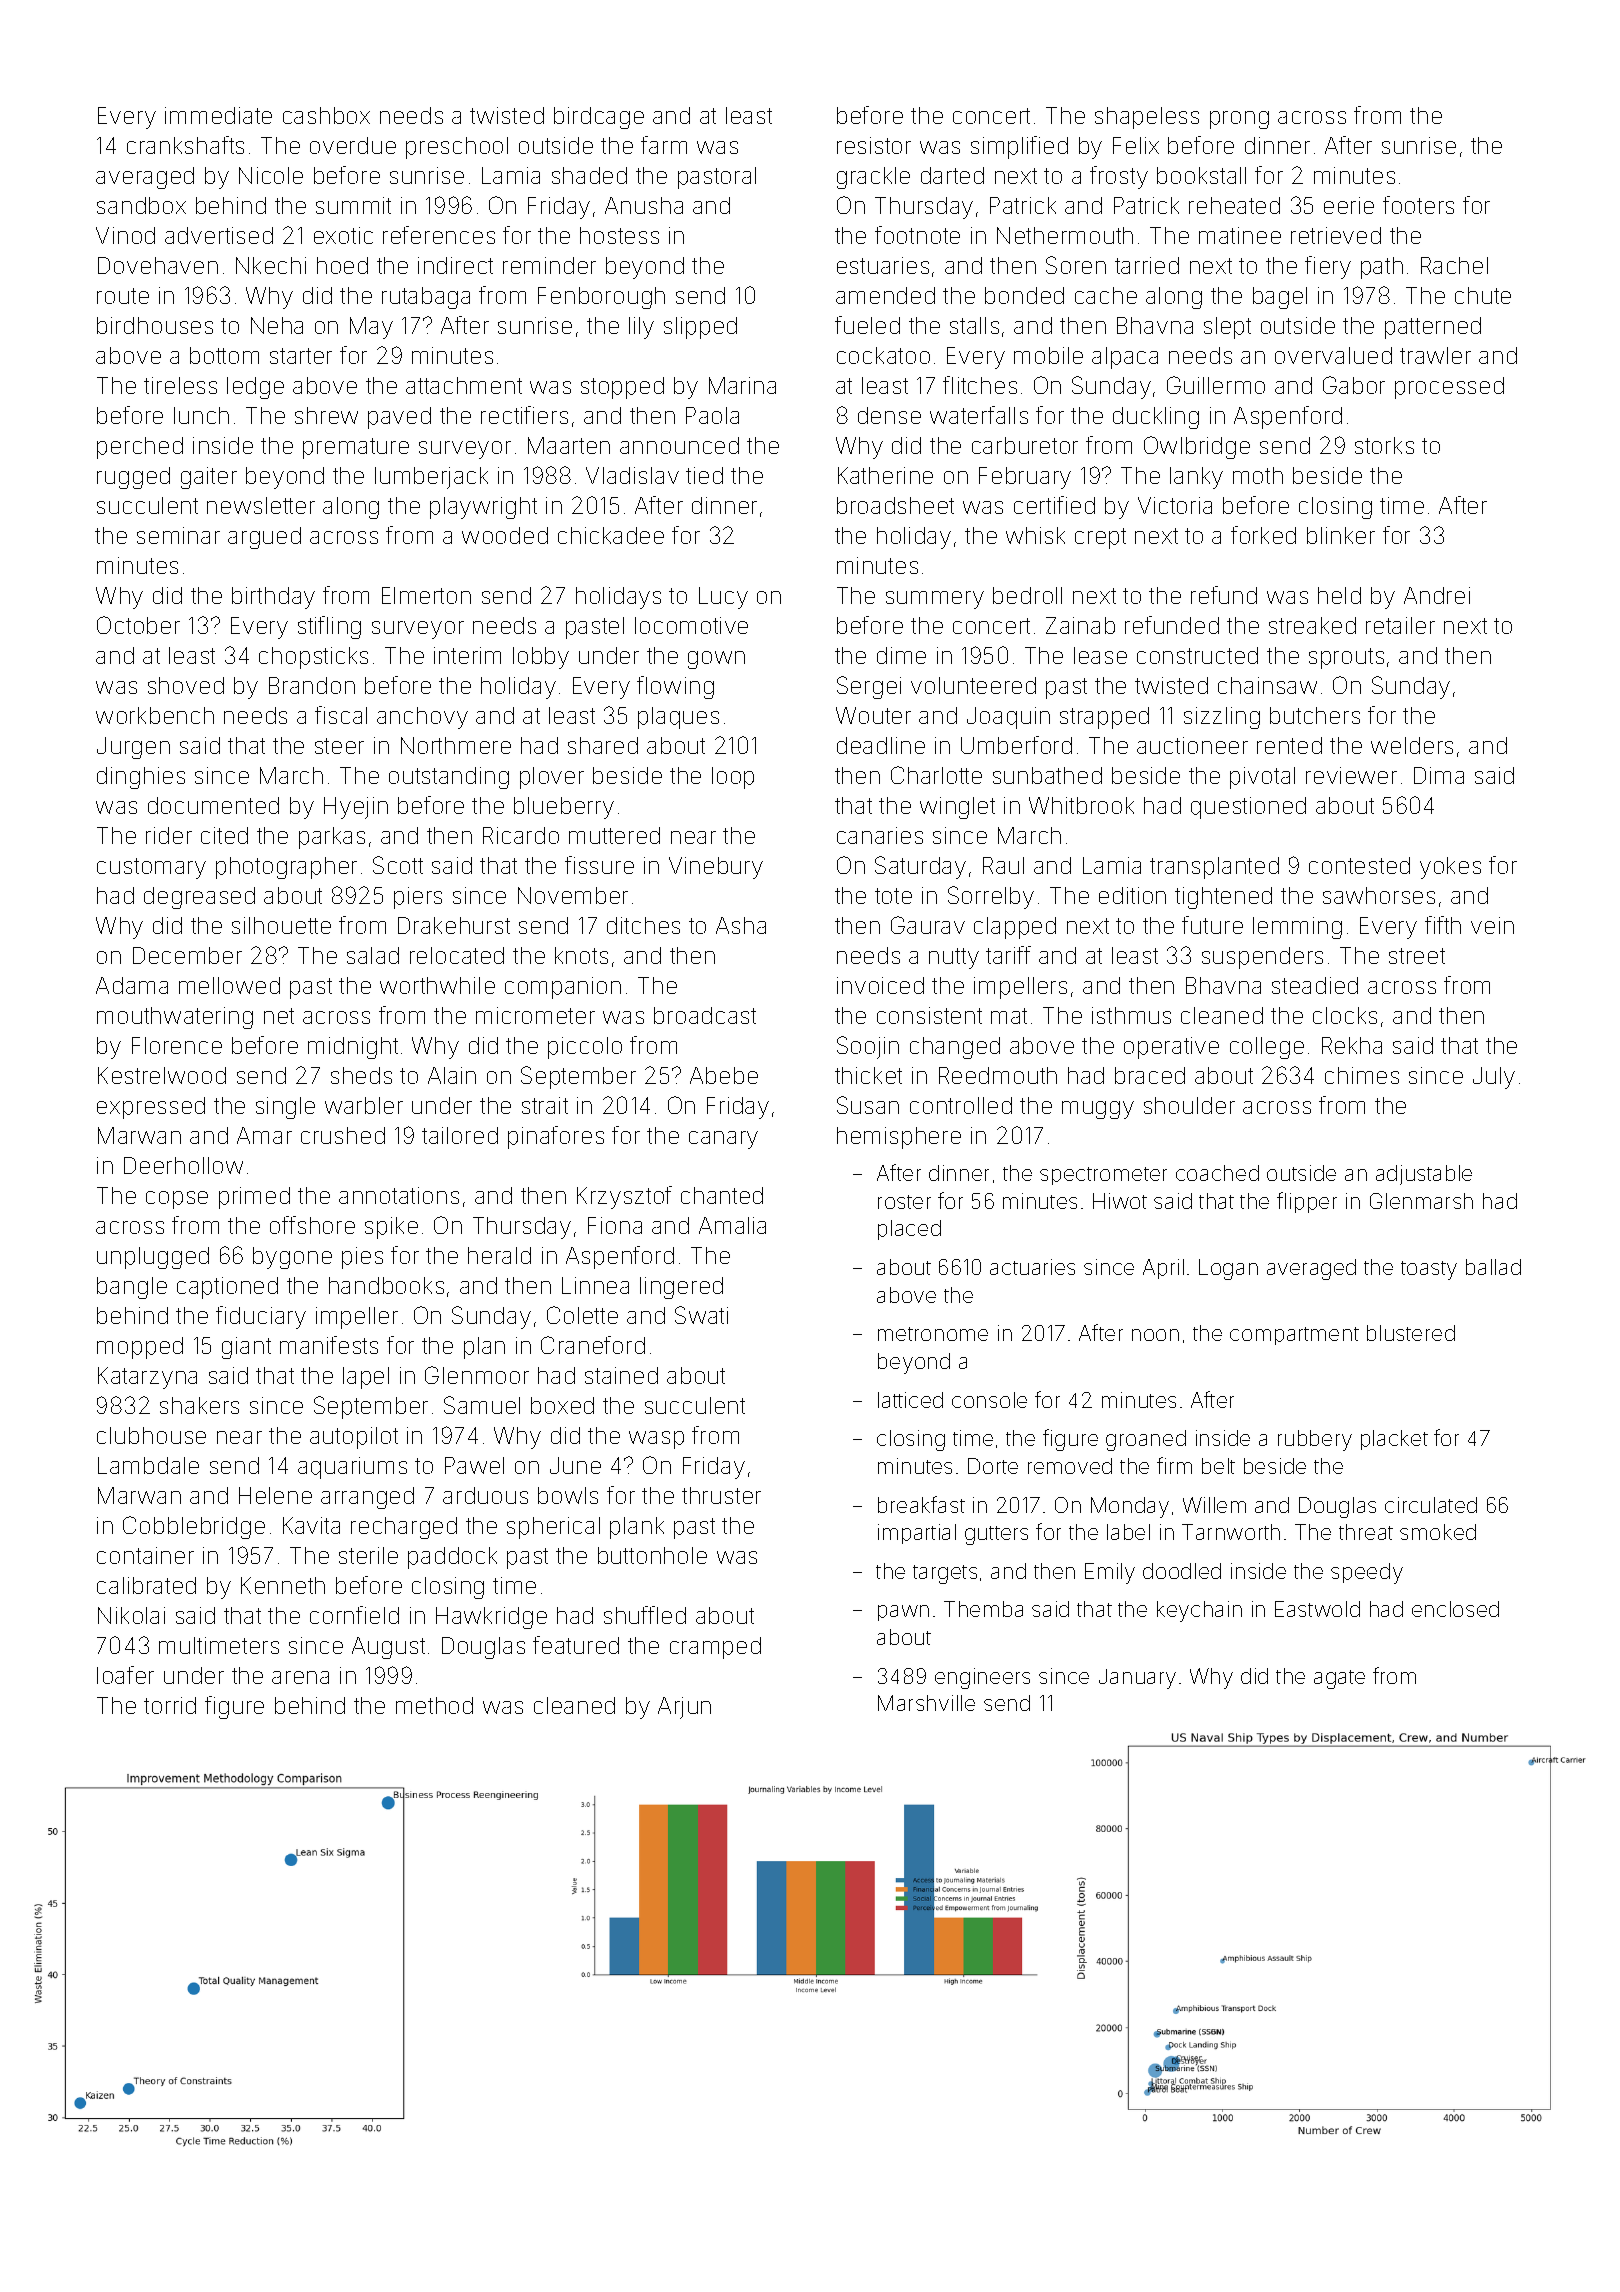  I want to click on argued, so click(264, 538).
